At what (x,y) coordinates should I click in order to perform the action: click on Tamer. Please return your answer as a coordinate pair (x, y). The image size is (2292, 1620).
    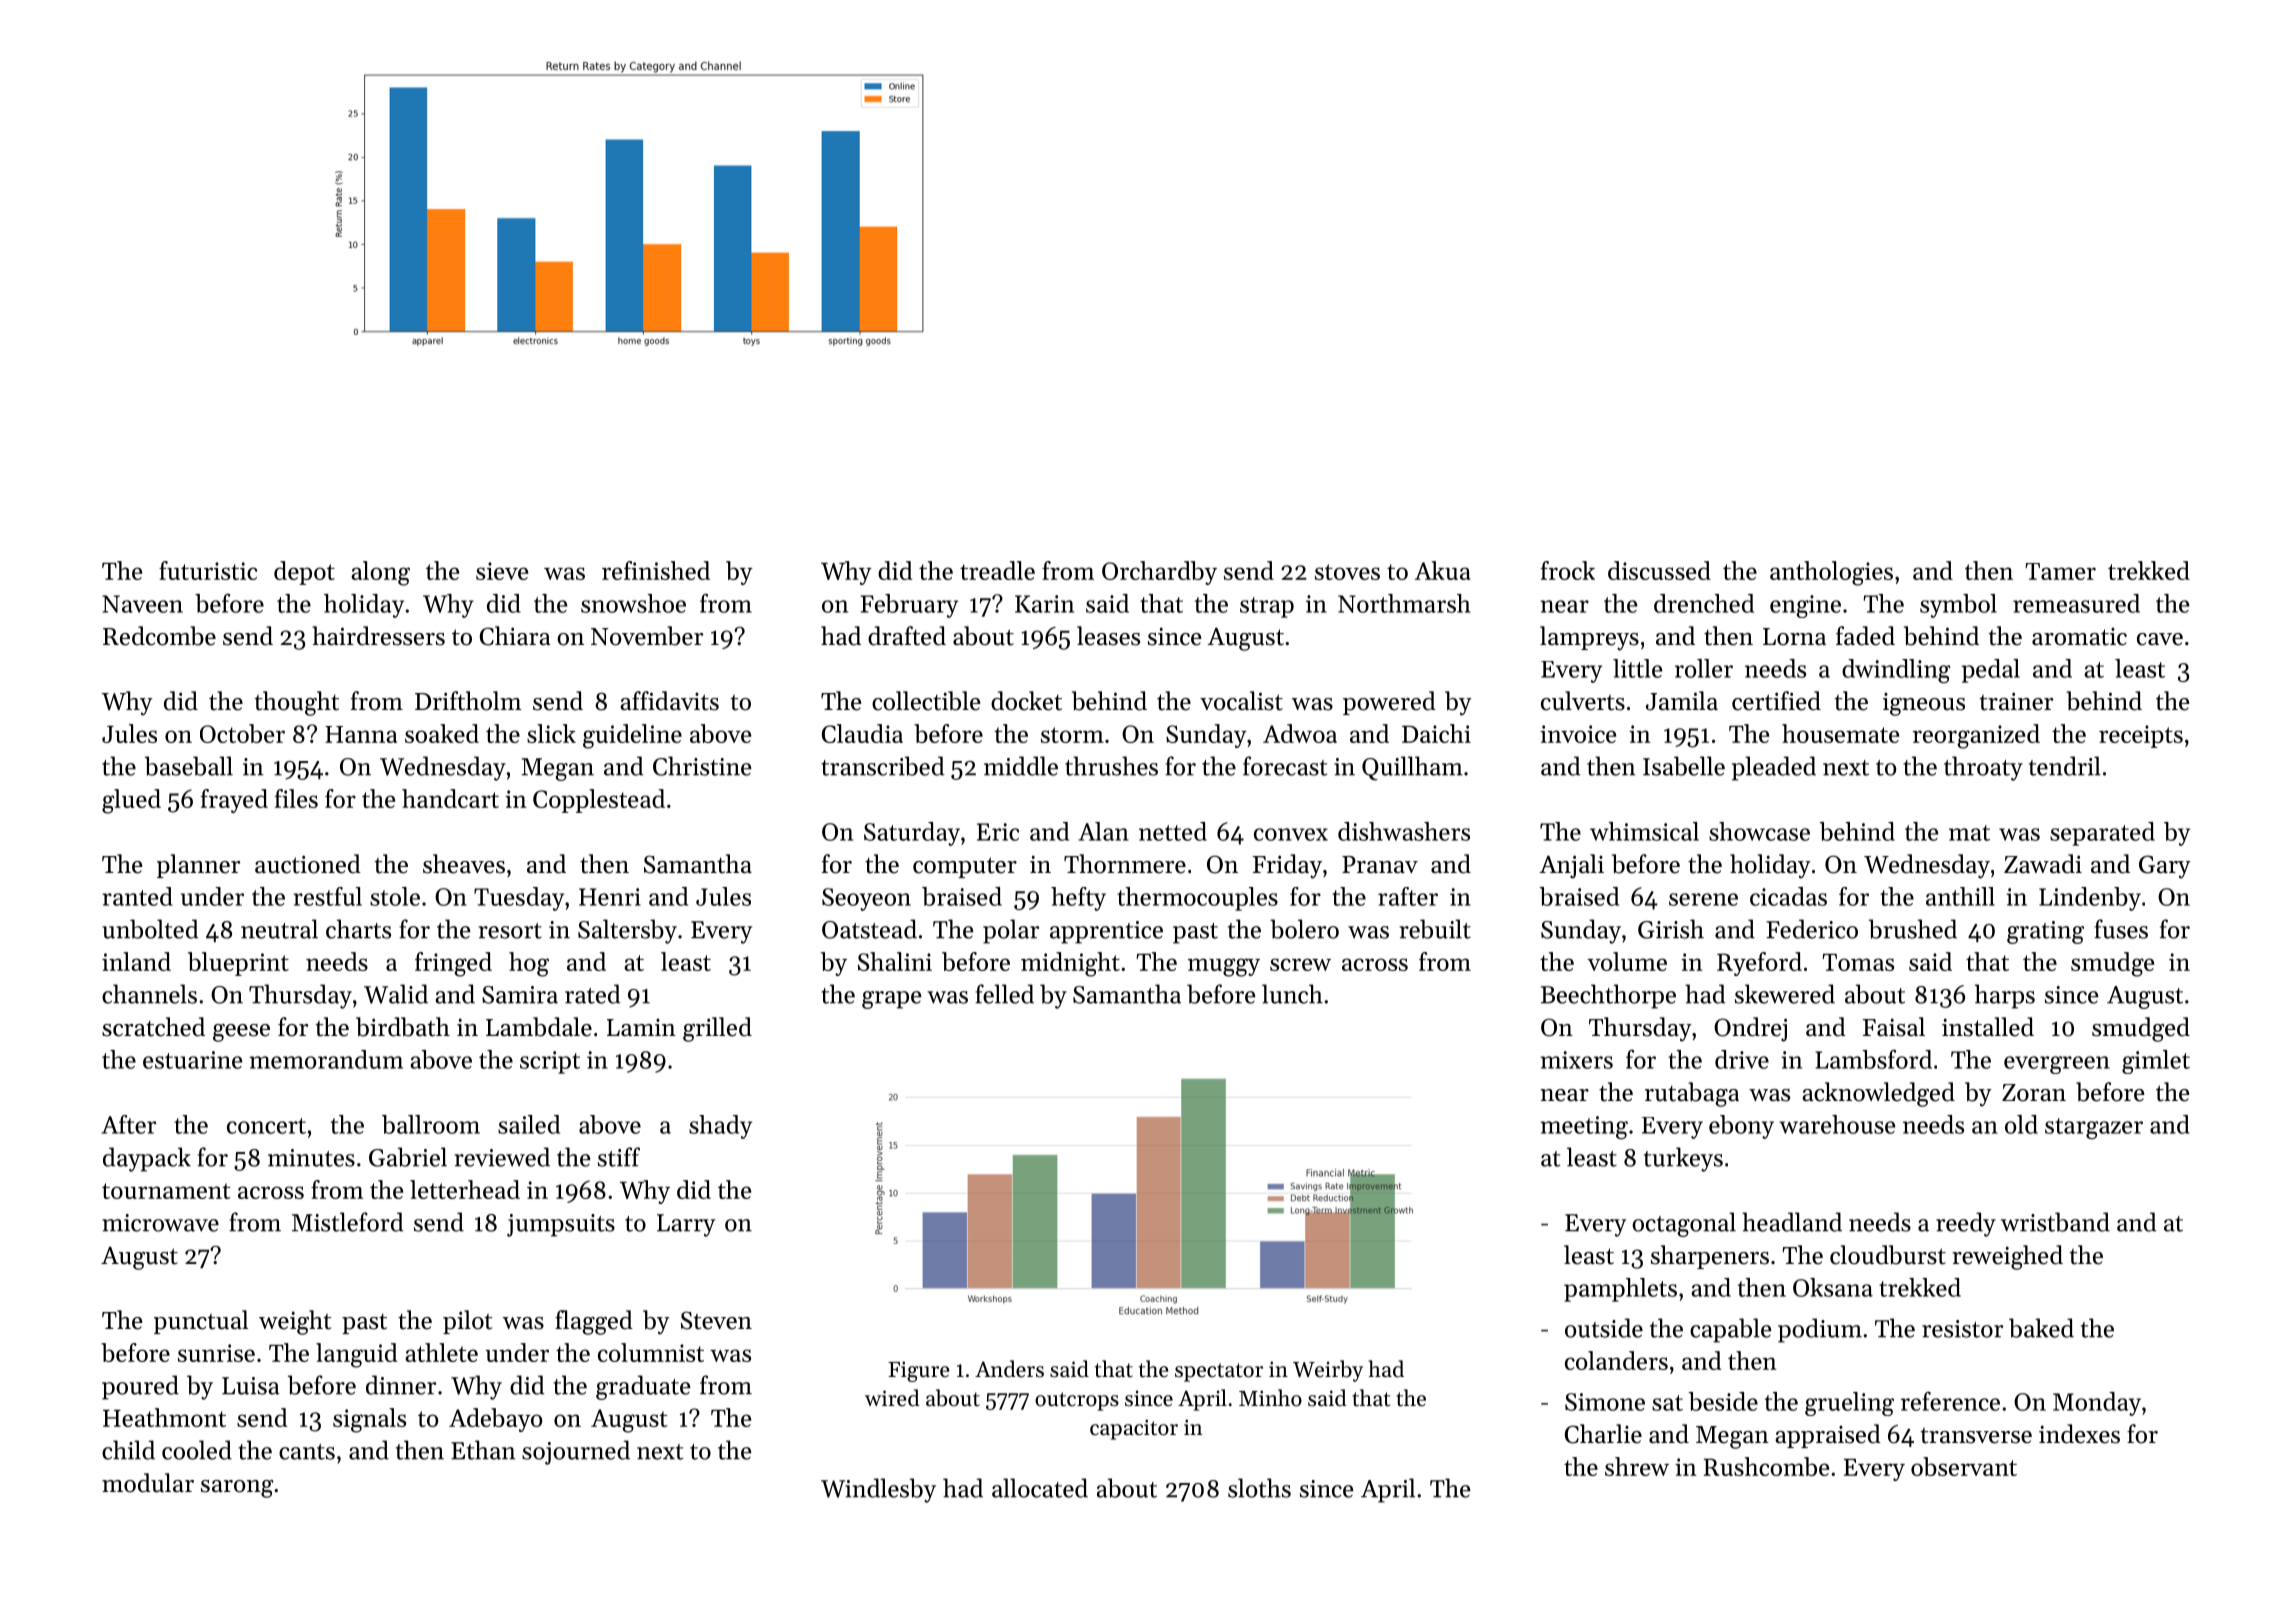
    Looking at the image, I should click on (2061, 571).
